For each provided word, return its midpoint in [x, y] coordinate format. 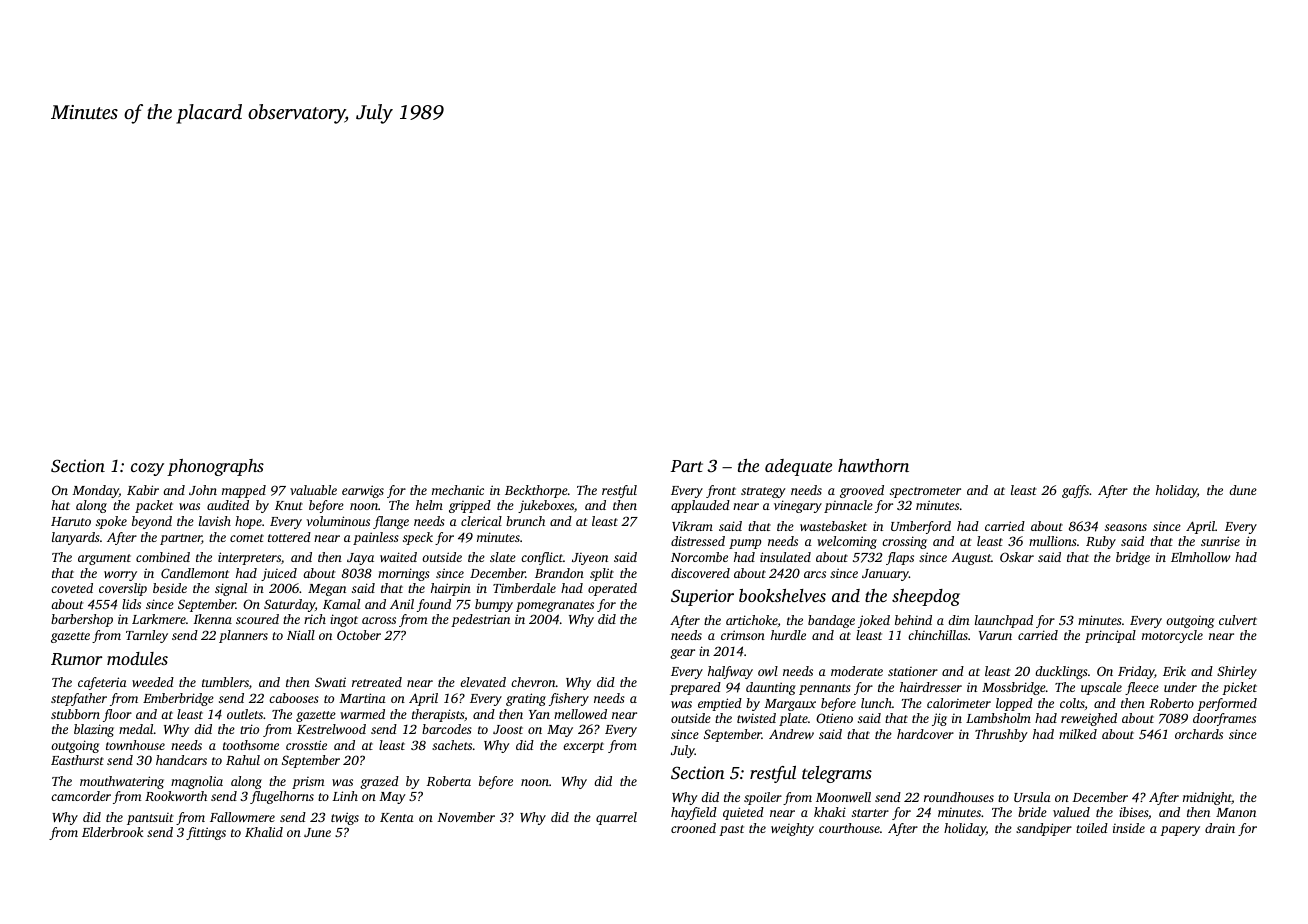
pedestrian [480, 620]
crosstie [306, 745]
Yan [539, 714]
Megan [327, 590]
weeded [153, 682]
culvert [1238, 620]
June [317, 832]
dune [1243, 490]
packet [154, 506]
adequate [798, 467]
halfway [730, 672]
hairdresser [931, 687]
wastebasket [833, 526]
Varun [995, 635]
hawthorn [873, 465]
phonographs [215, 467]
